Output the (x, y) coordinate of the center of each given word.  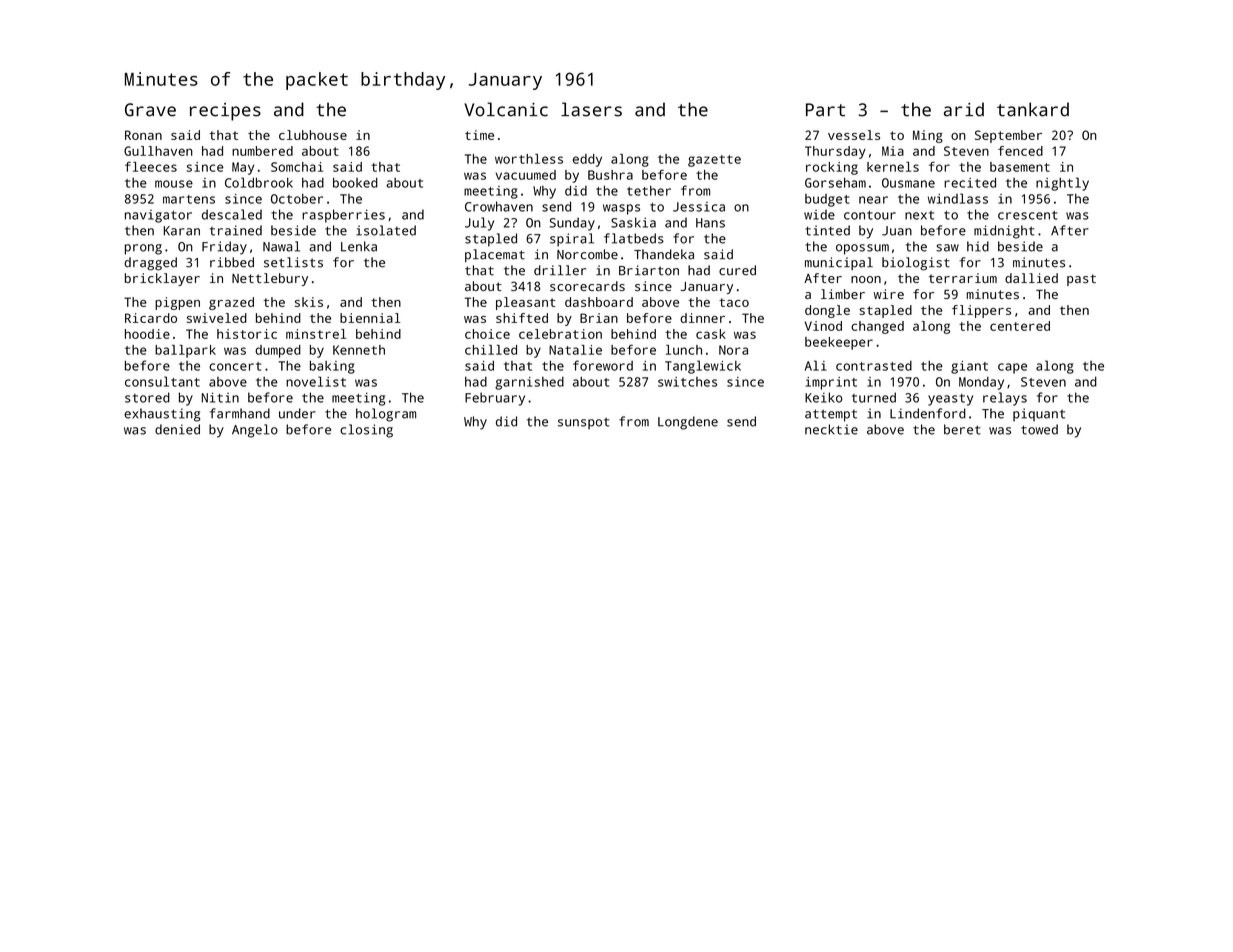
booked (355, 182)
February (495, 399)
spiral (572, 240)
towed (1039, 429)
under (297, 413)
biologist (916, 264)
